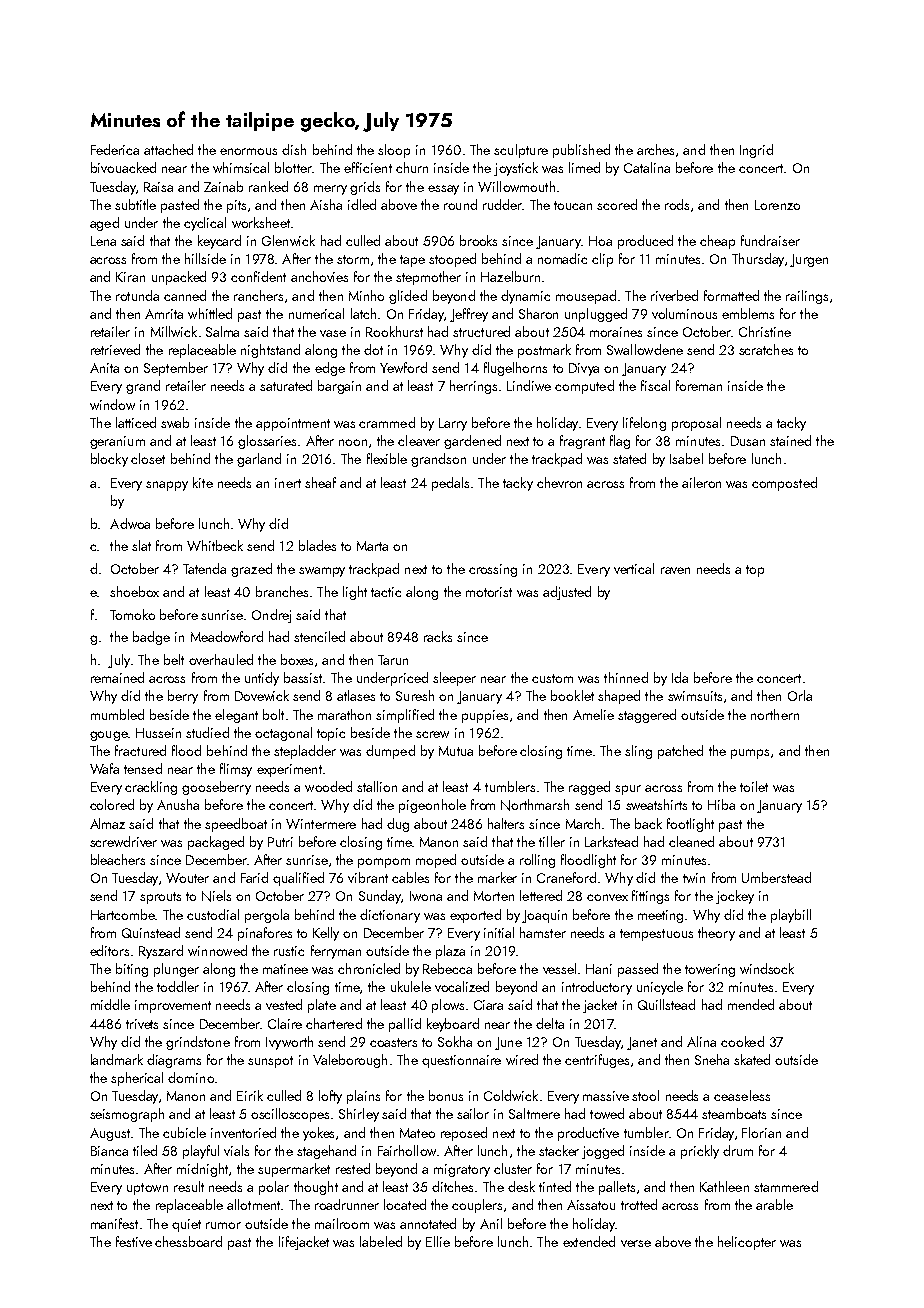 This screenshot has height=1308, width=924. I want to click on Bianca, so click(109, 1151).
